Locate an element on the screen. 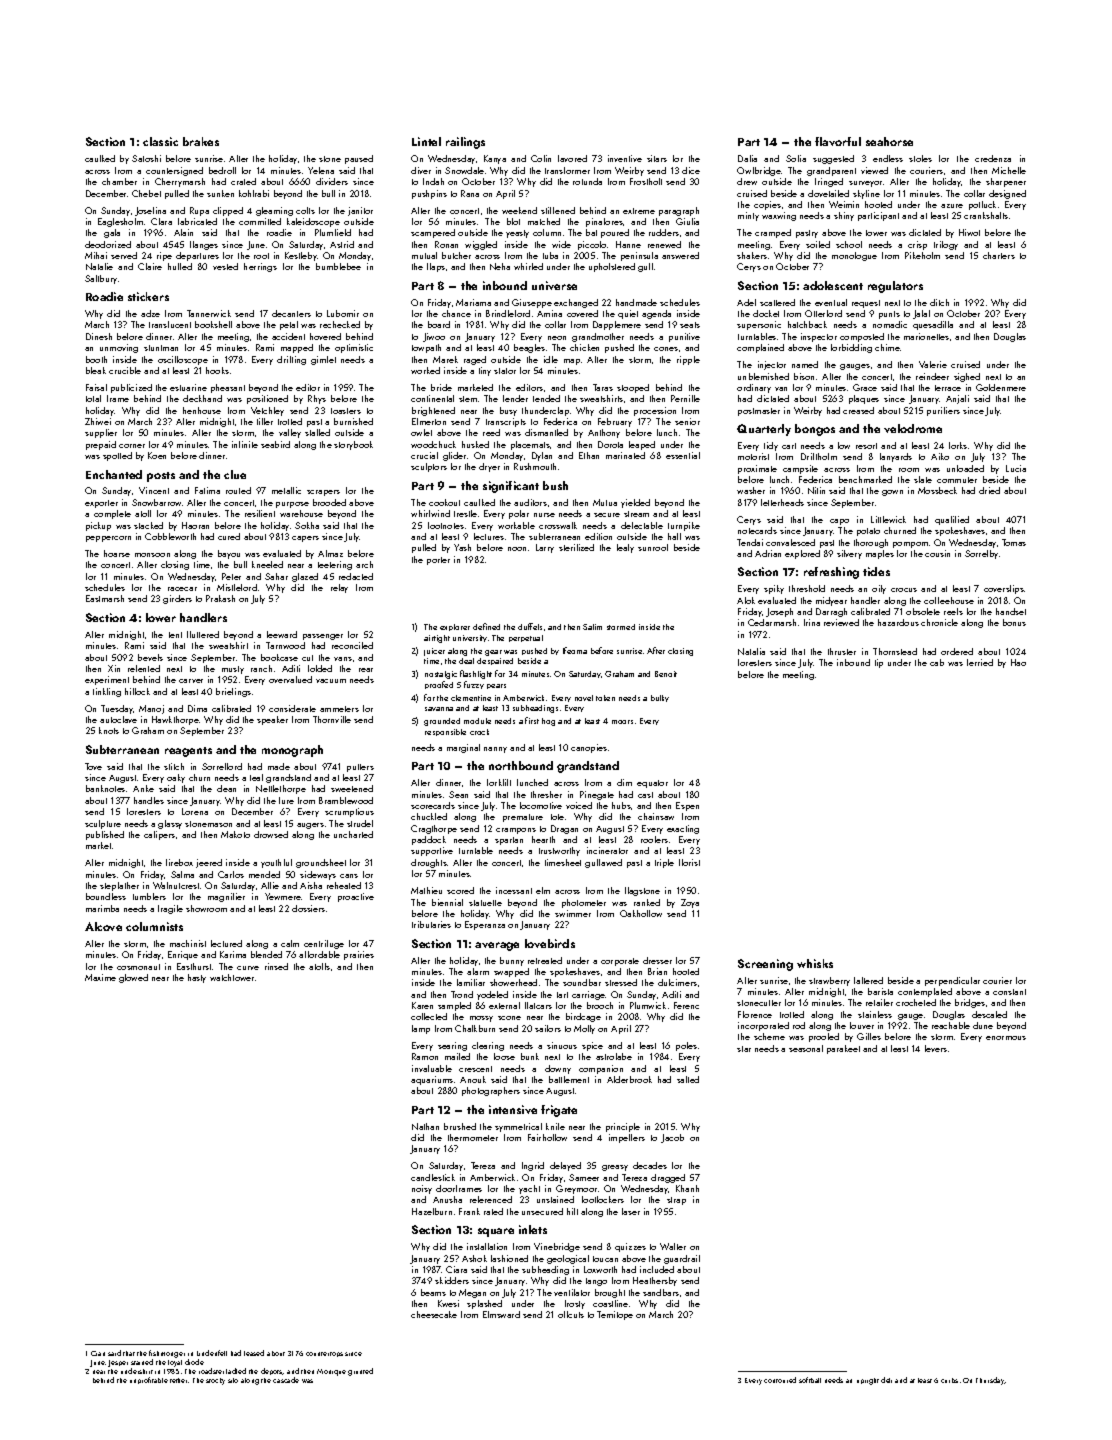 The height and width of the screenshot is (1440, 1112). soundbar is located at coordinates (582, 982).
